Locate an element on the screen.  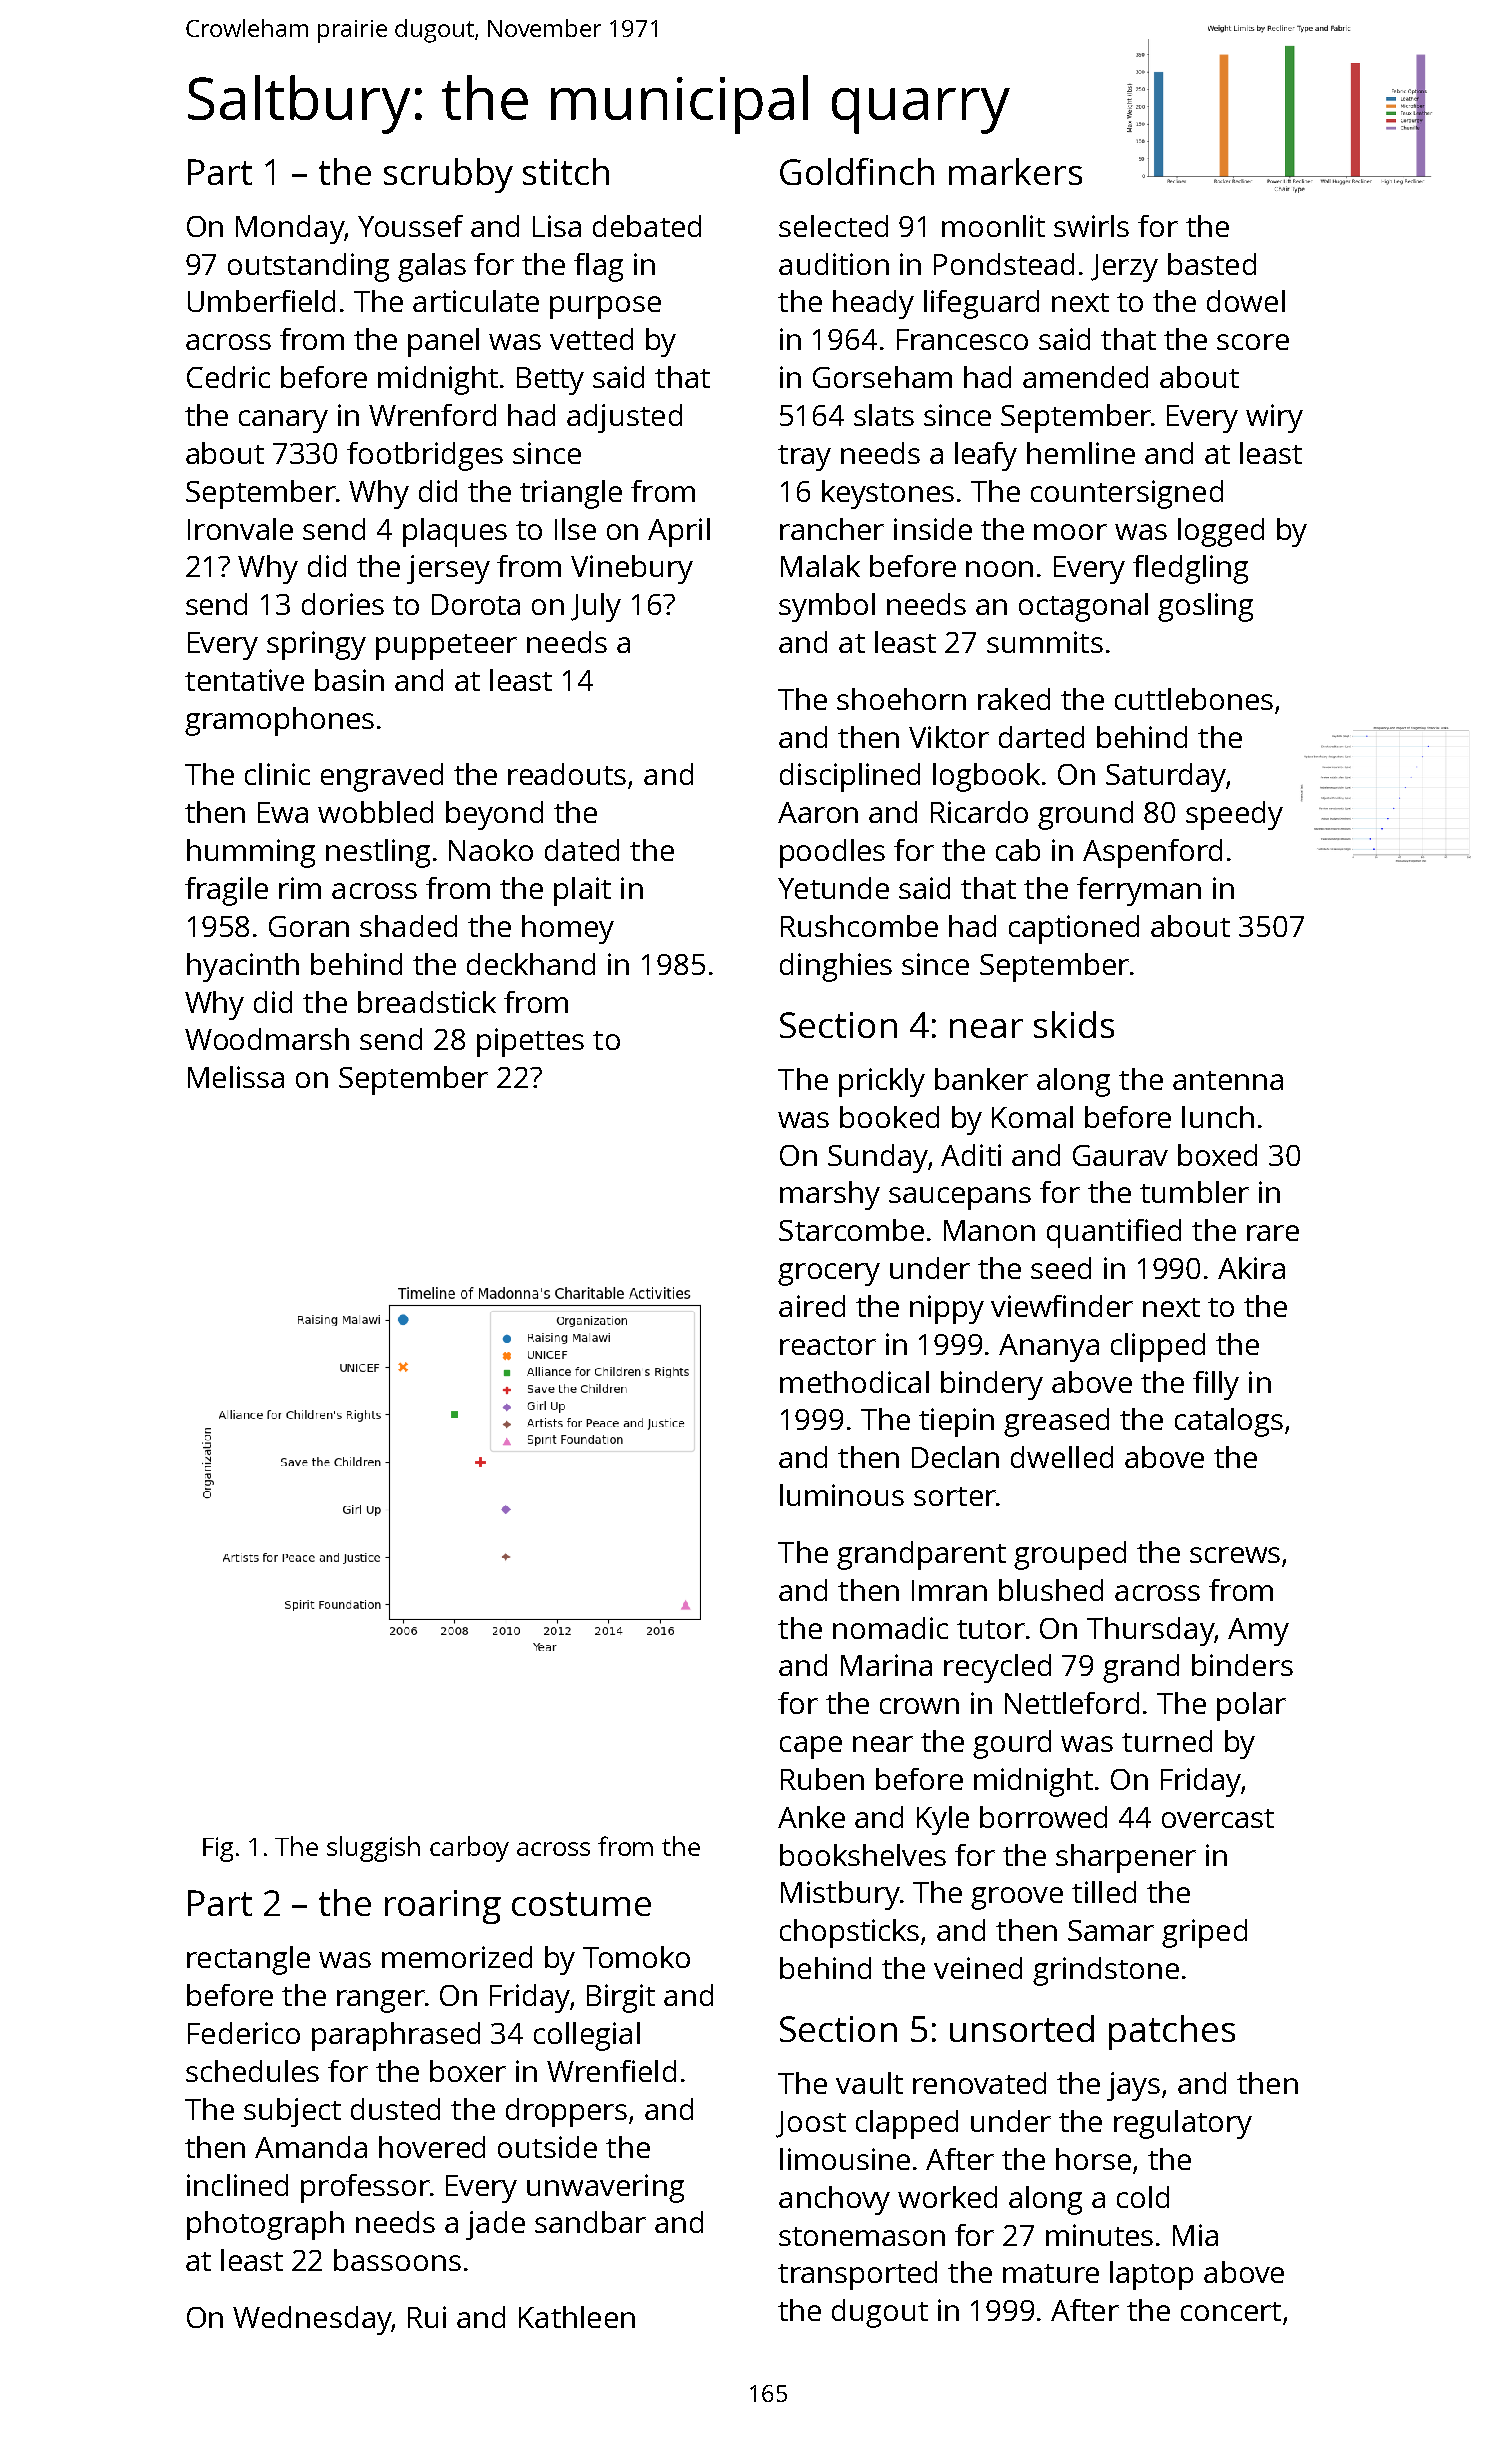
hemline is located at coordinates (1081, 453).
